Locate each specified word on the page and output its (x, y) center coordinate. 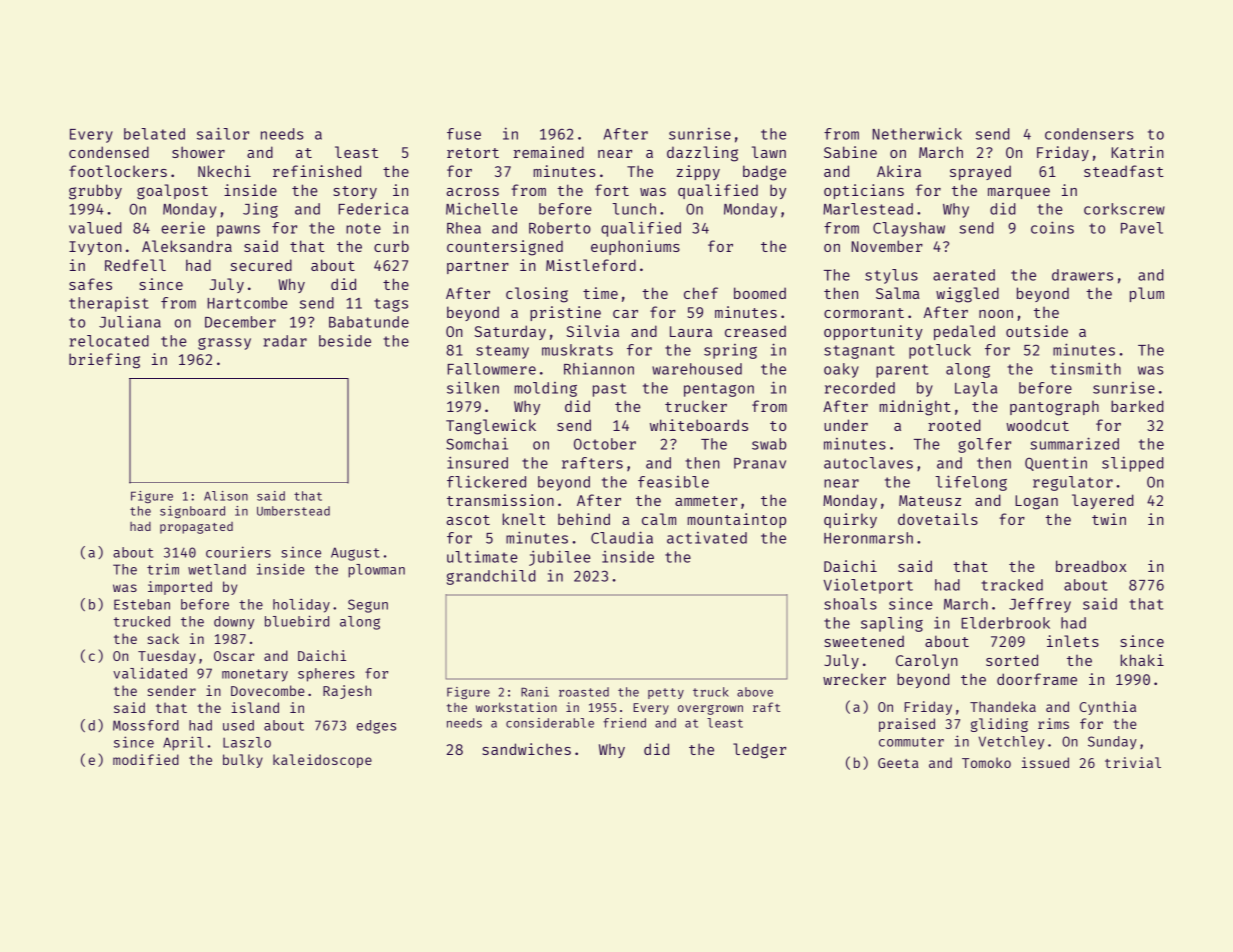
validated (150, 673)
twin (1109, 519)
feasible (673, 482)
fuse (464, 134)
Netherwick (917, 134)
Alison (226, 496)
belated (154, 134)
